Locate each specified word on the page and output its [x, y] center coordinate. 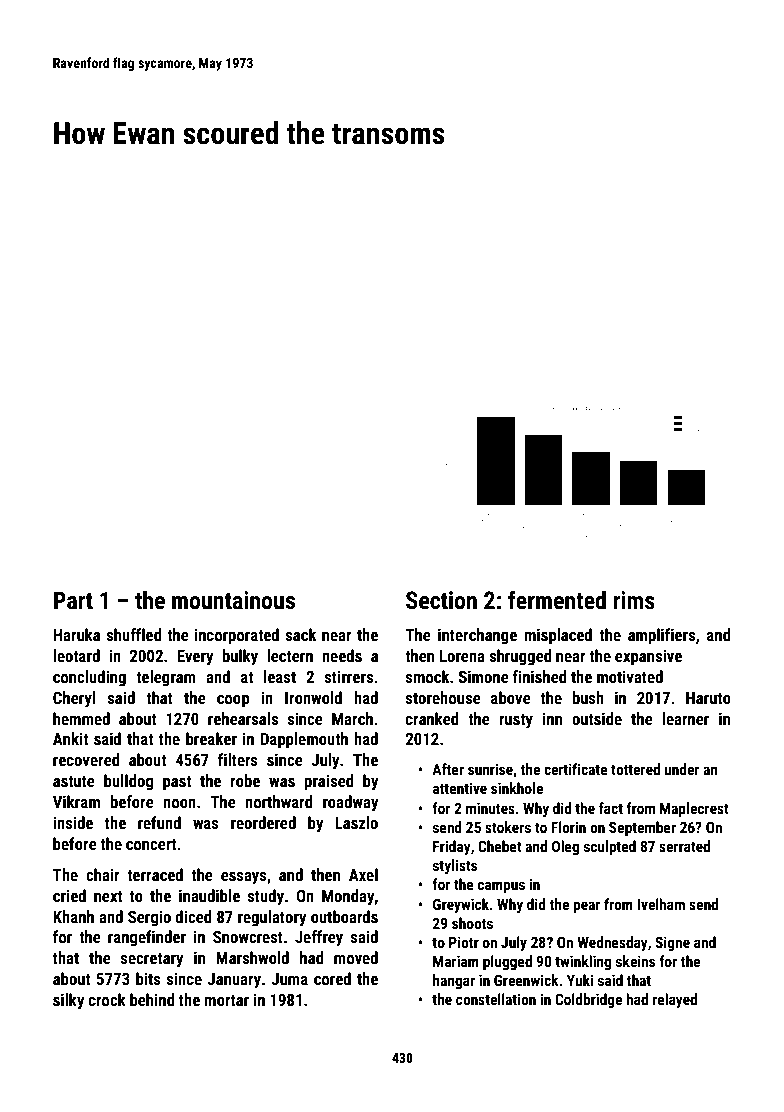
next [108, 896]
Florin [568, 827]
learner [685, 718]
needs [342, 655]
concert [151, 844]
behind [152, 999]
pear [586, 907]
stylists [455, 866]
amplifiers [661, 636]
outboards [344, 916]
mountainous [233, 600]
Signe [672, 943]
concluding [89, 678]
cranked [432, 718]
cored [332, 978]
